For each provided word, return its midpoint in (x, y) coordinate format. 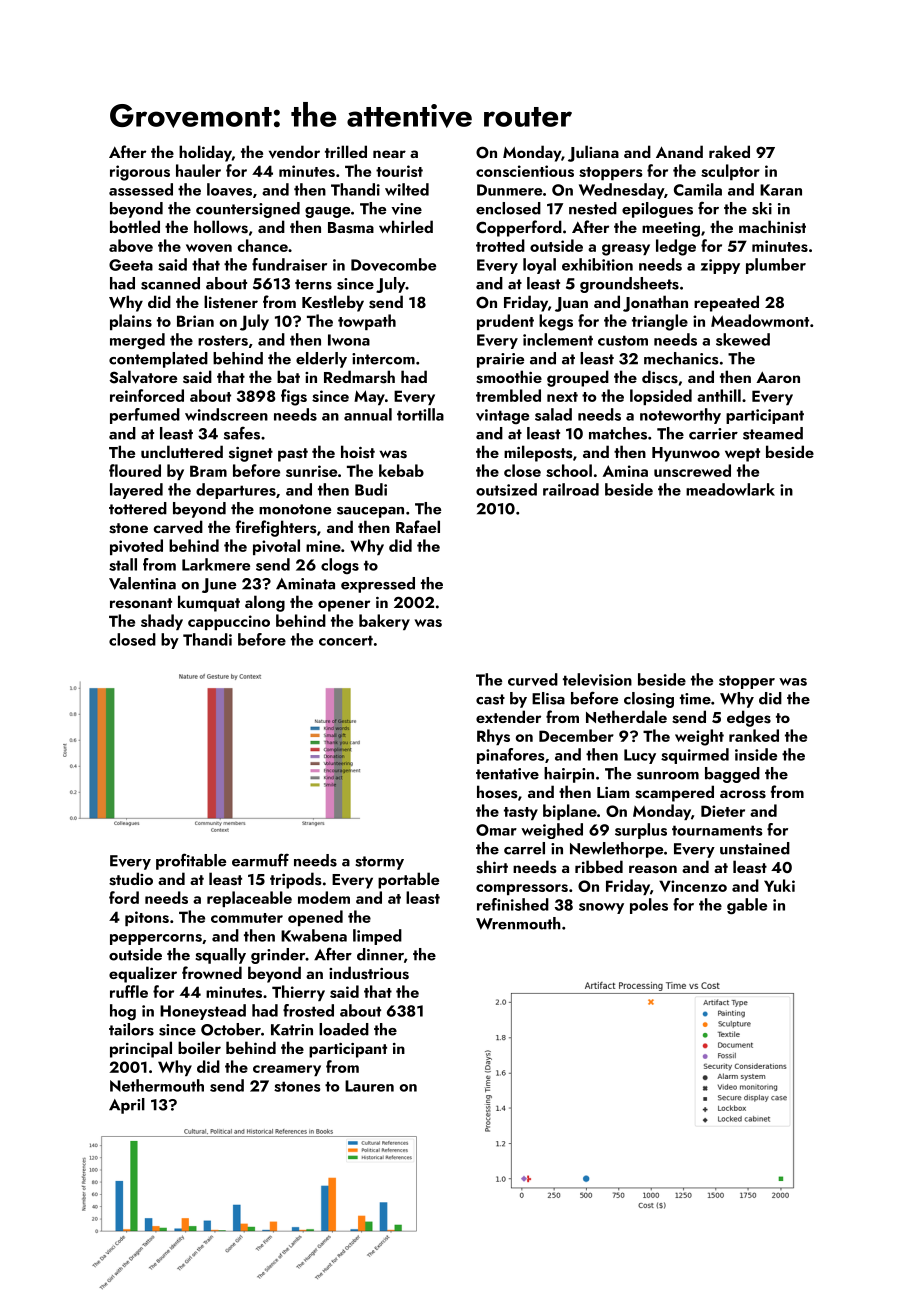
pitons (147, 918)
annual (368, 414)
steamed (773, 433)
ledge (676, 247)
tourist (399, 171)
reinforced (147, 395)
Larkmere (216, 564)
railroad (571, 489)
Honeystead (203, 1012)
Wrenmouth (518, 923)
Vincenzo (693, 886)
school (569, 470)
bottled (135, 226)
